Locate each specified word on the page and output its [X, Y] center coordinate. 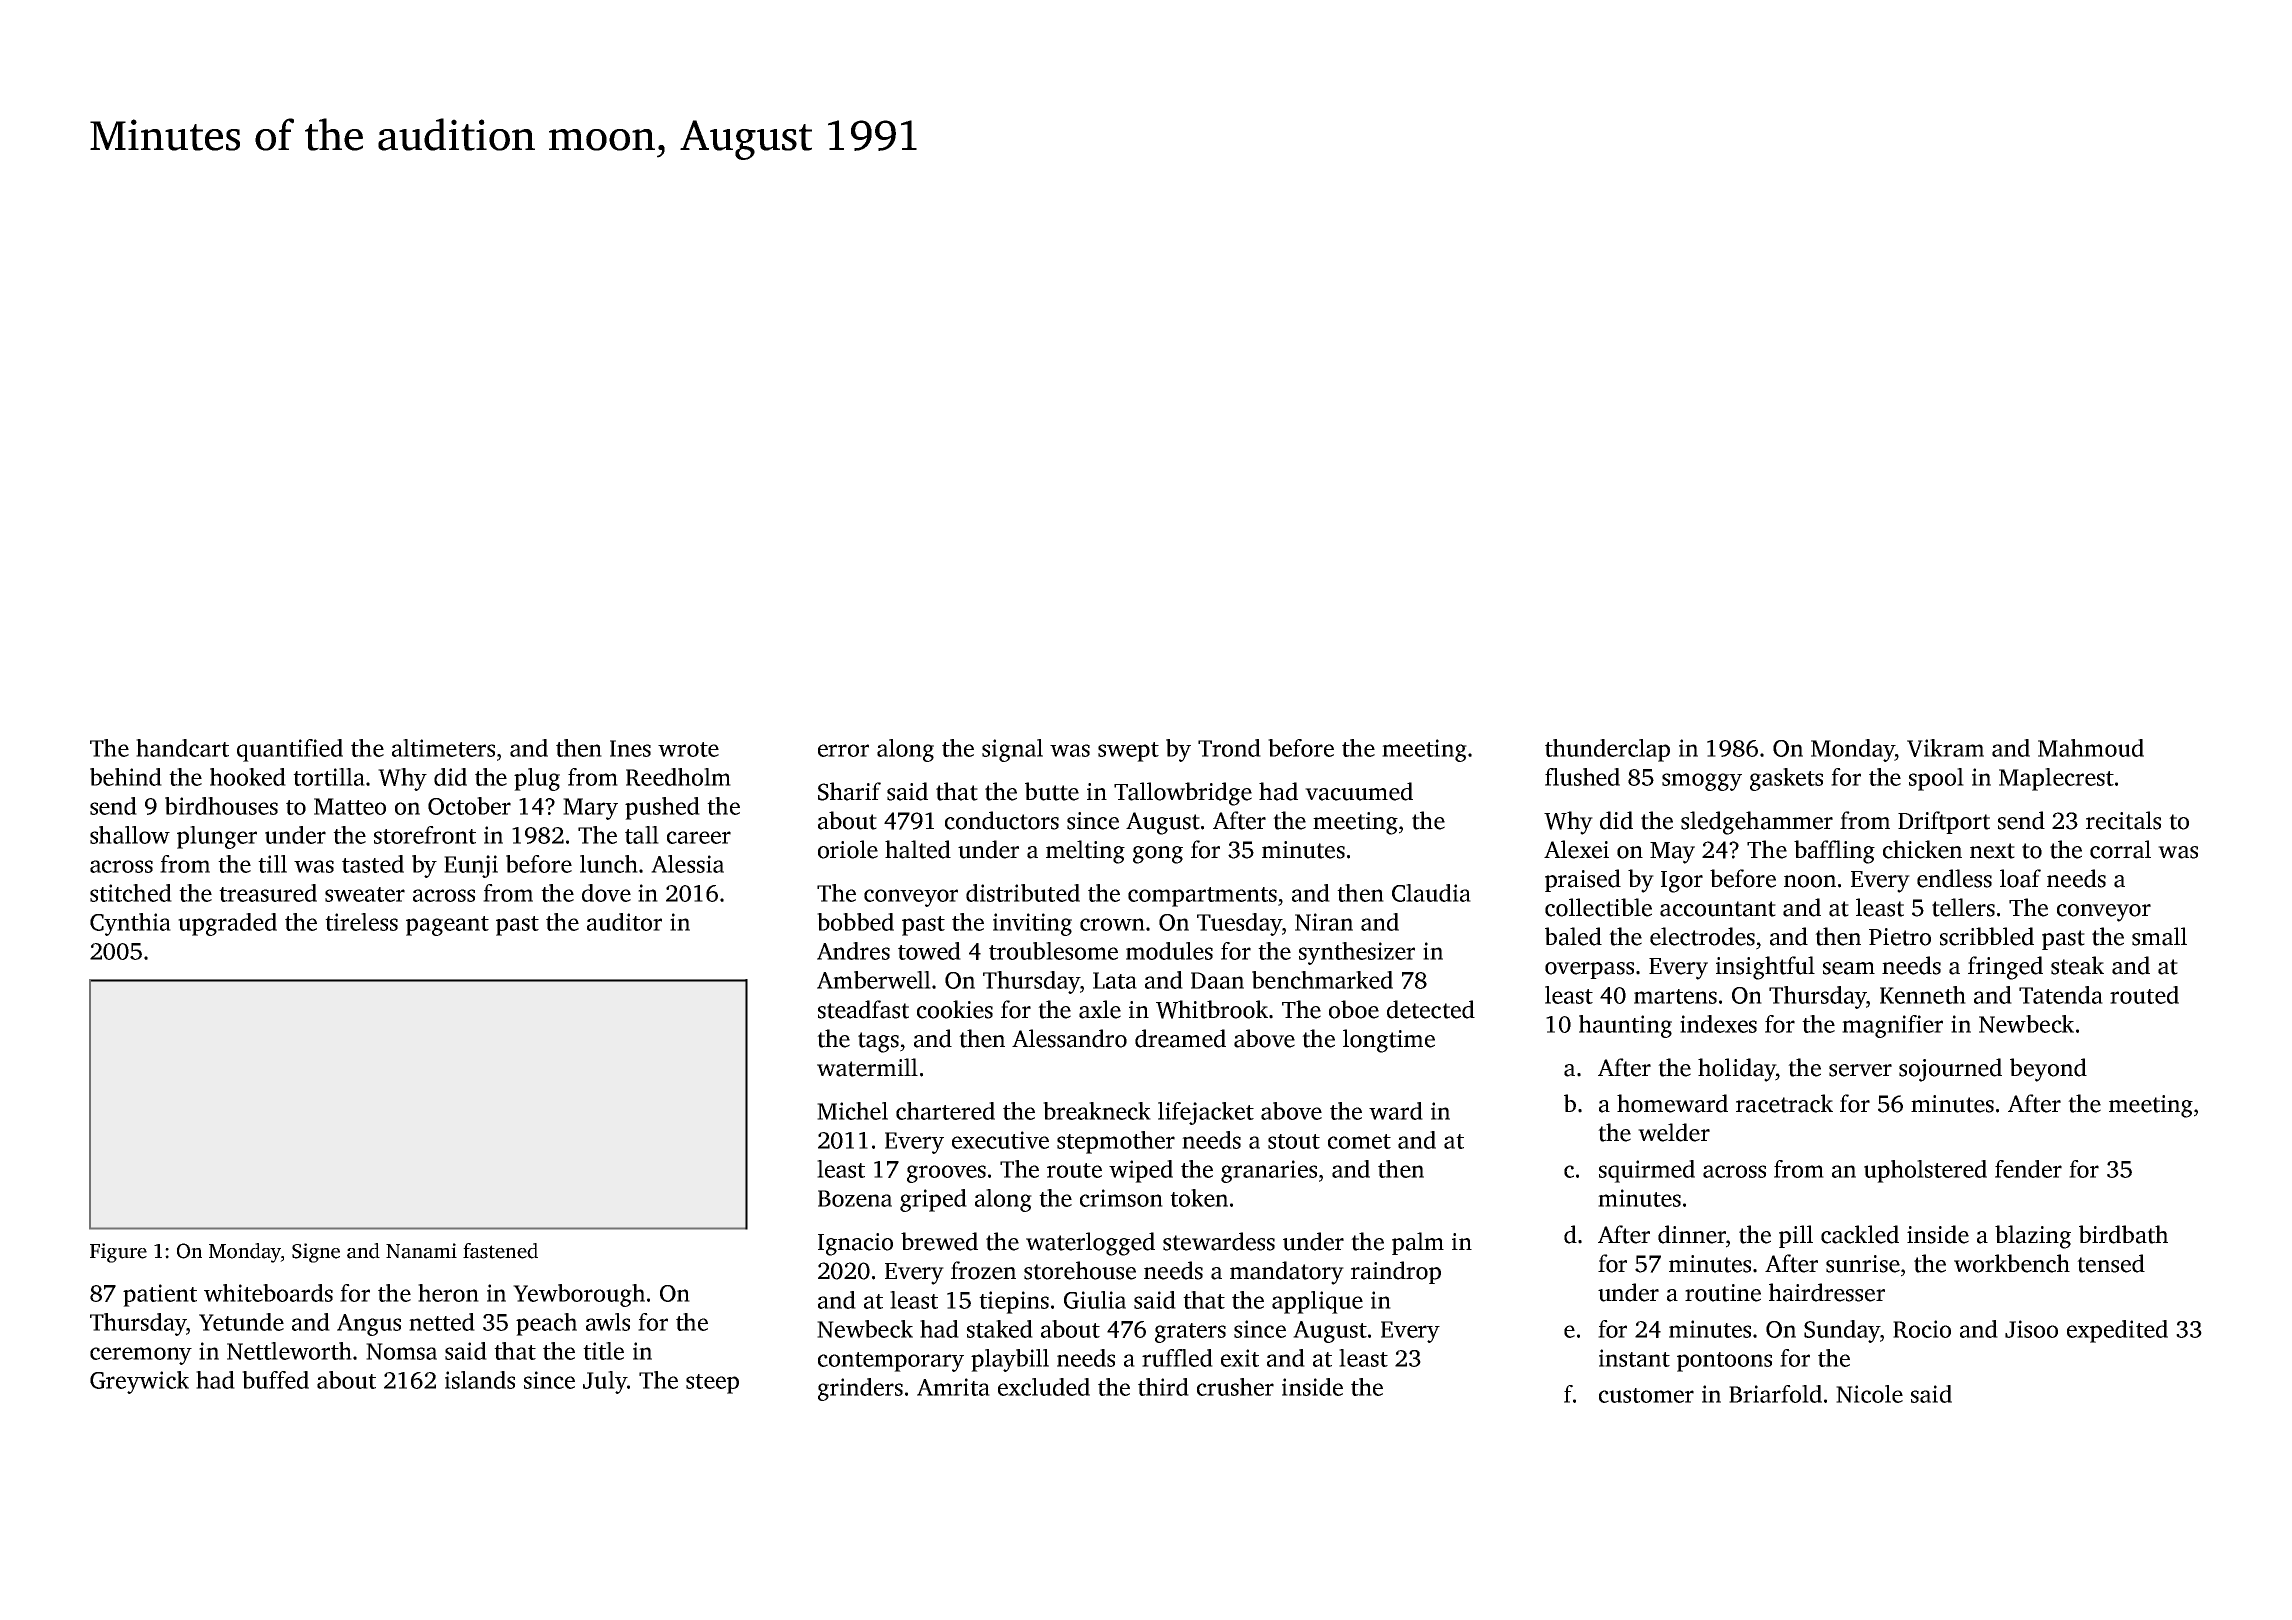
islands [480, 1380]
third [1163, 1387]
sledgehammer [1757, 823]
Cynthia [130, 924]
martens [1675, 996]
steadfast [863, 1009]
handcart [182, 748]
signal [1012, 750]
